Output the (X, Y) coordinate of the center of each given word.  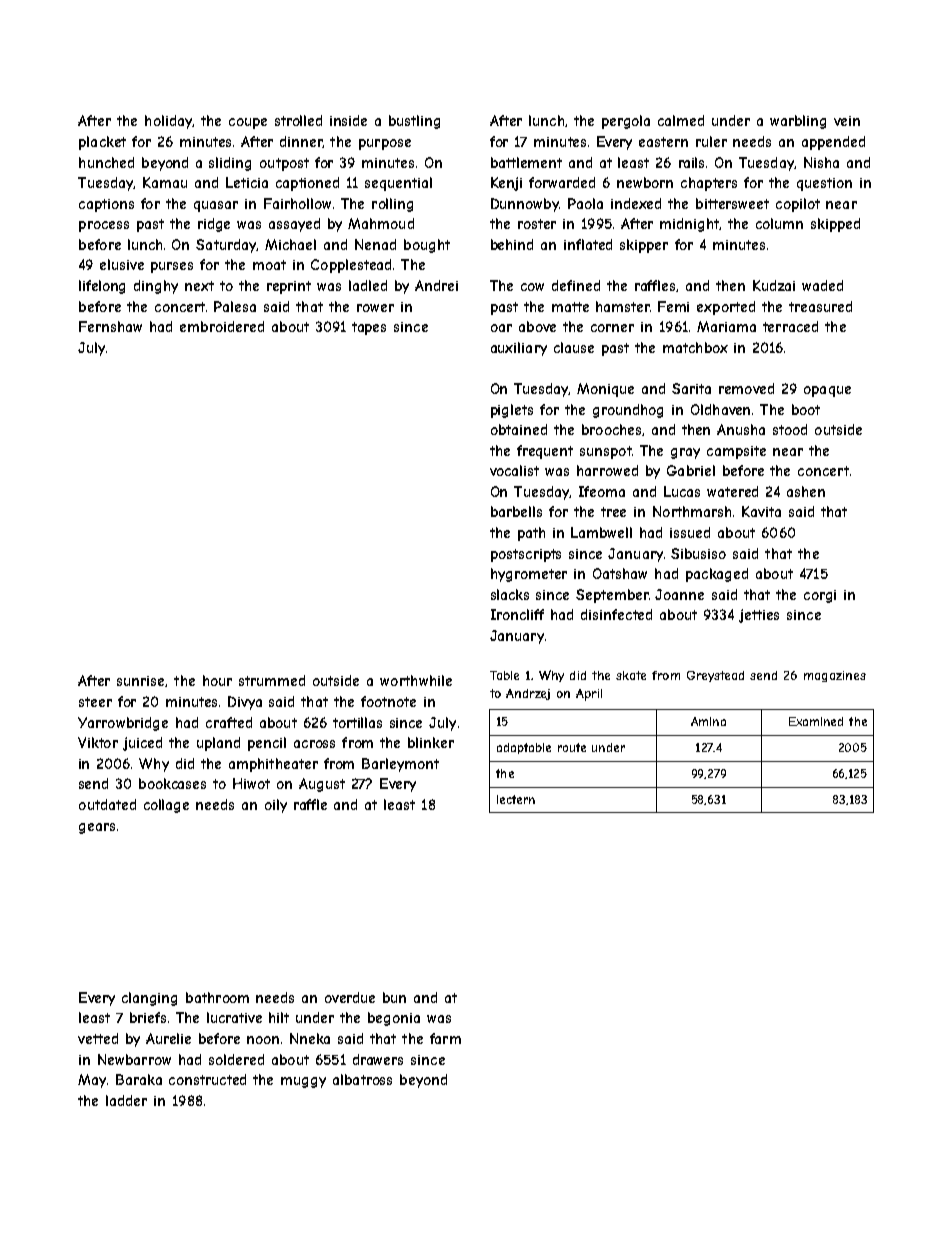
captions (106, 205)
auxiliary (519, 349)
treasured (820, 306)
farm (445, 1038)
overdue (350, 997)
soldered (236, 1059)
